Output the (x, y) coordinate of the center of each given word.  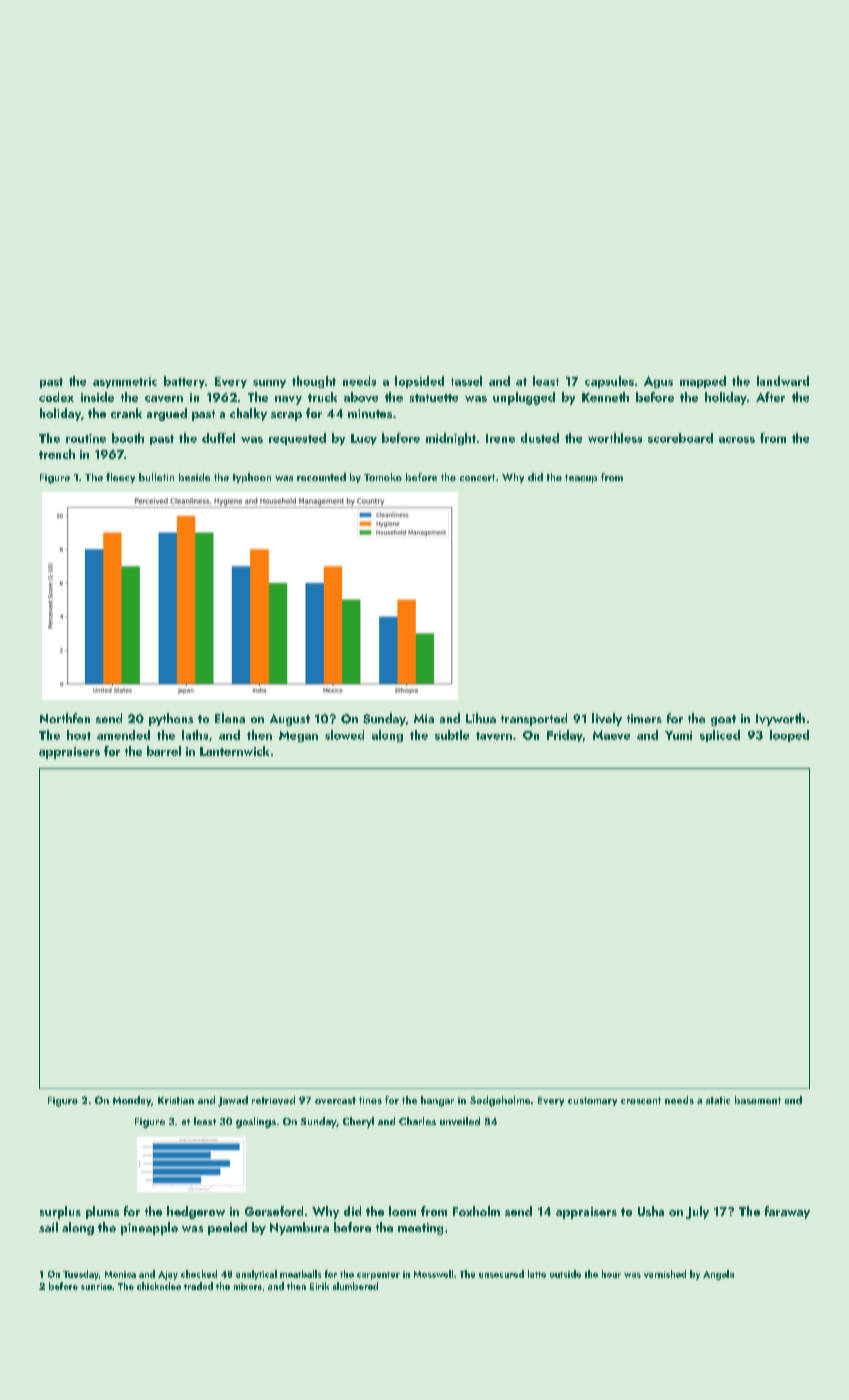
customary (592, 1101)
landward (783, 381)
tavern (494, 736)
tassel (466, 381)
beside (194, 477)
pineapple (149, 1228)
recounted (321, 477)
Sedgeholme (500, 1101)
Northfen (65, 718)
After (770, 397)
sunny (269, 384)
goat (723, 720)
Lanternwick (234, 751)
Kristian (176, 1100)
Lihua (481, 718)
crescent (641, 1100)
